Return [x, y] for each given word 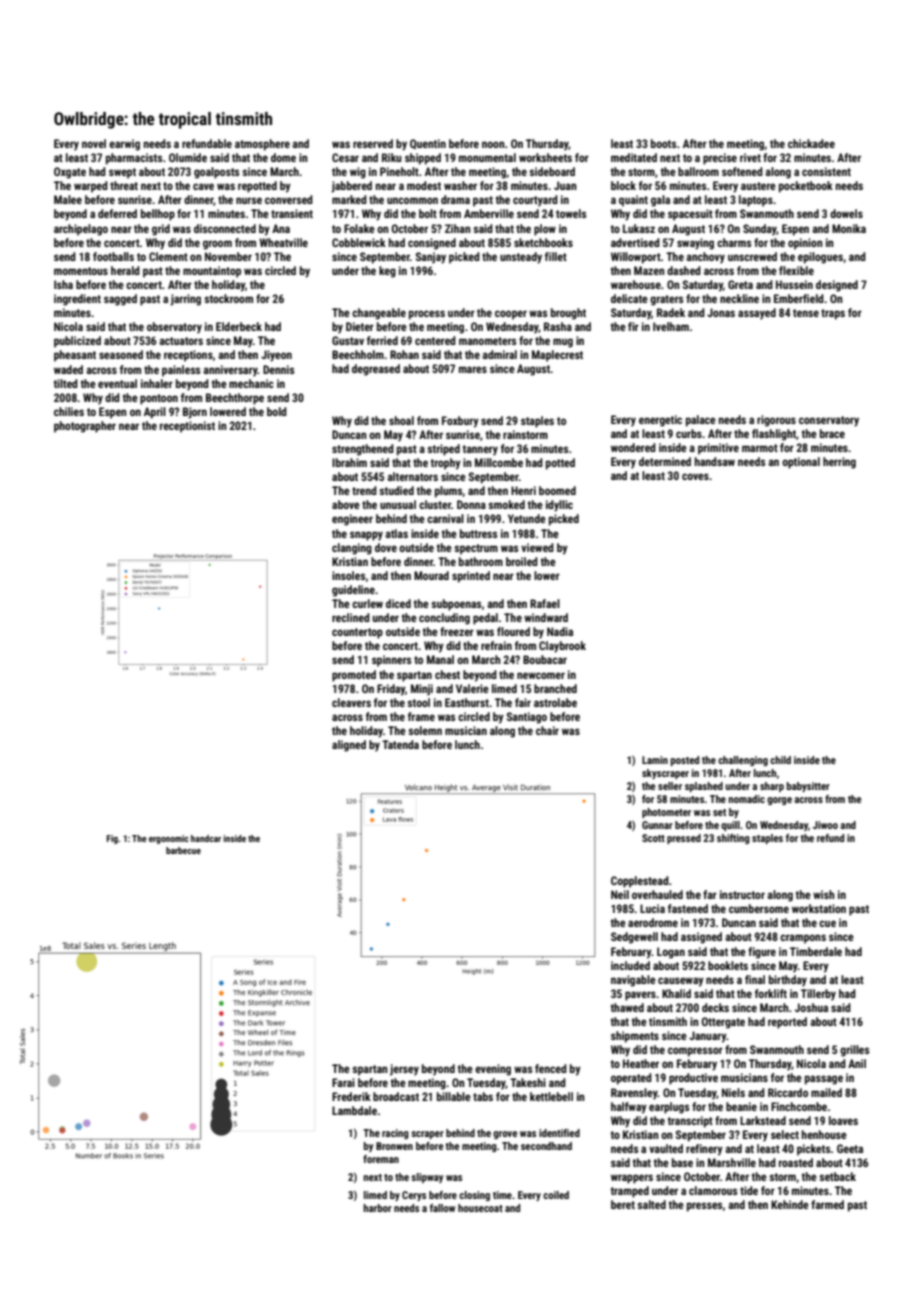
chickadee [811, 143]
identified [559, 1133]
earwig [124, 145]
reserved [373, 143]
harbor [377, 1208]
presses [705, 1207]
